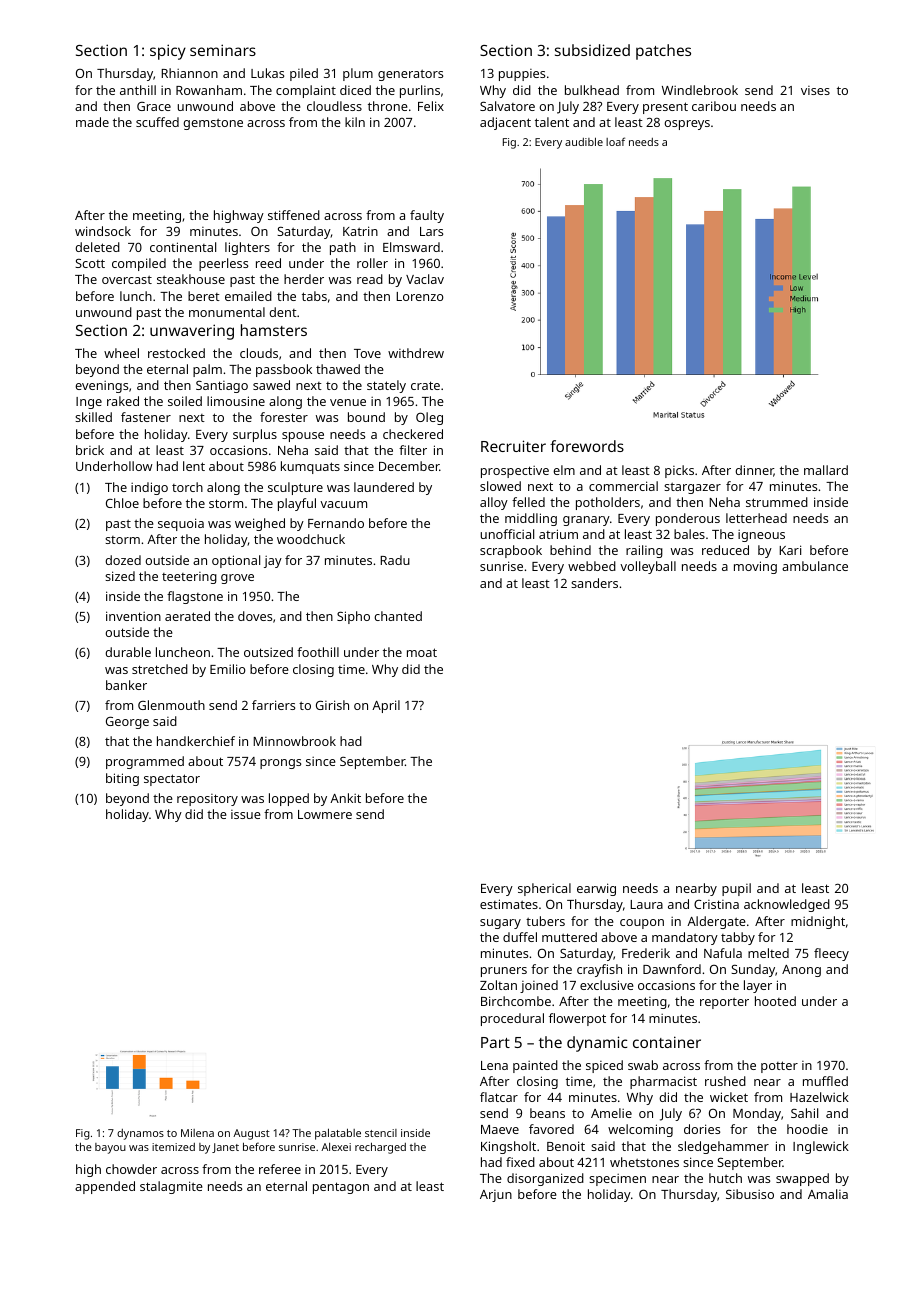  What do you see at coordinates (410, 75) in the document?
I see `generators` at bounding box center [410, 75].
